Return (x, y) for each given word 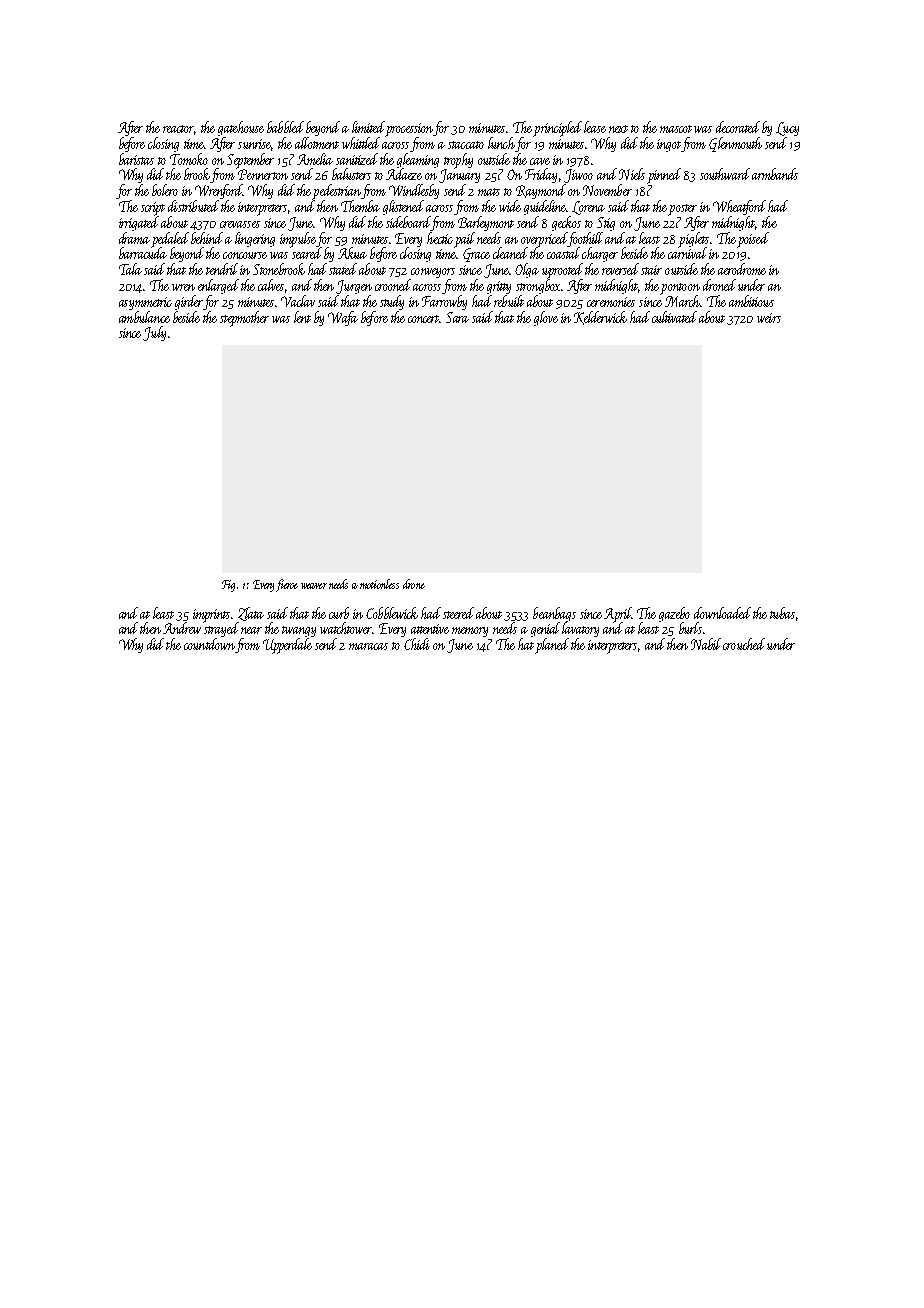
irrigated (139, 223)
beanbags (554, 614)
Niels (632, 174)
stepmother (244, 319)
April (618, 614)
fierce (287, 585)
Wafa (343, 318)
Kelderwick (600, 318)
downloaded (722, 613)
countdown (209, 644)
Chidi (417, 644)
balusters (351, 174)
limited (368, 127)
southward (725, 174)
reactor (179, 130)
